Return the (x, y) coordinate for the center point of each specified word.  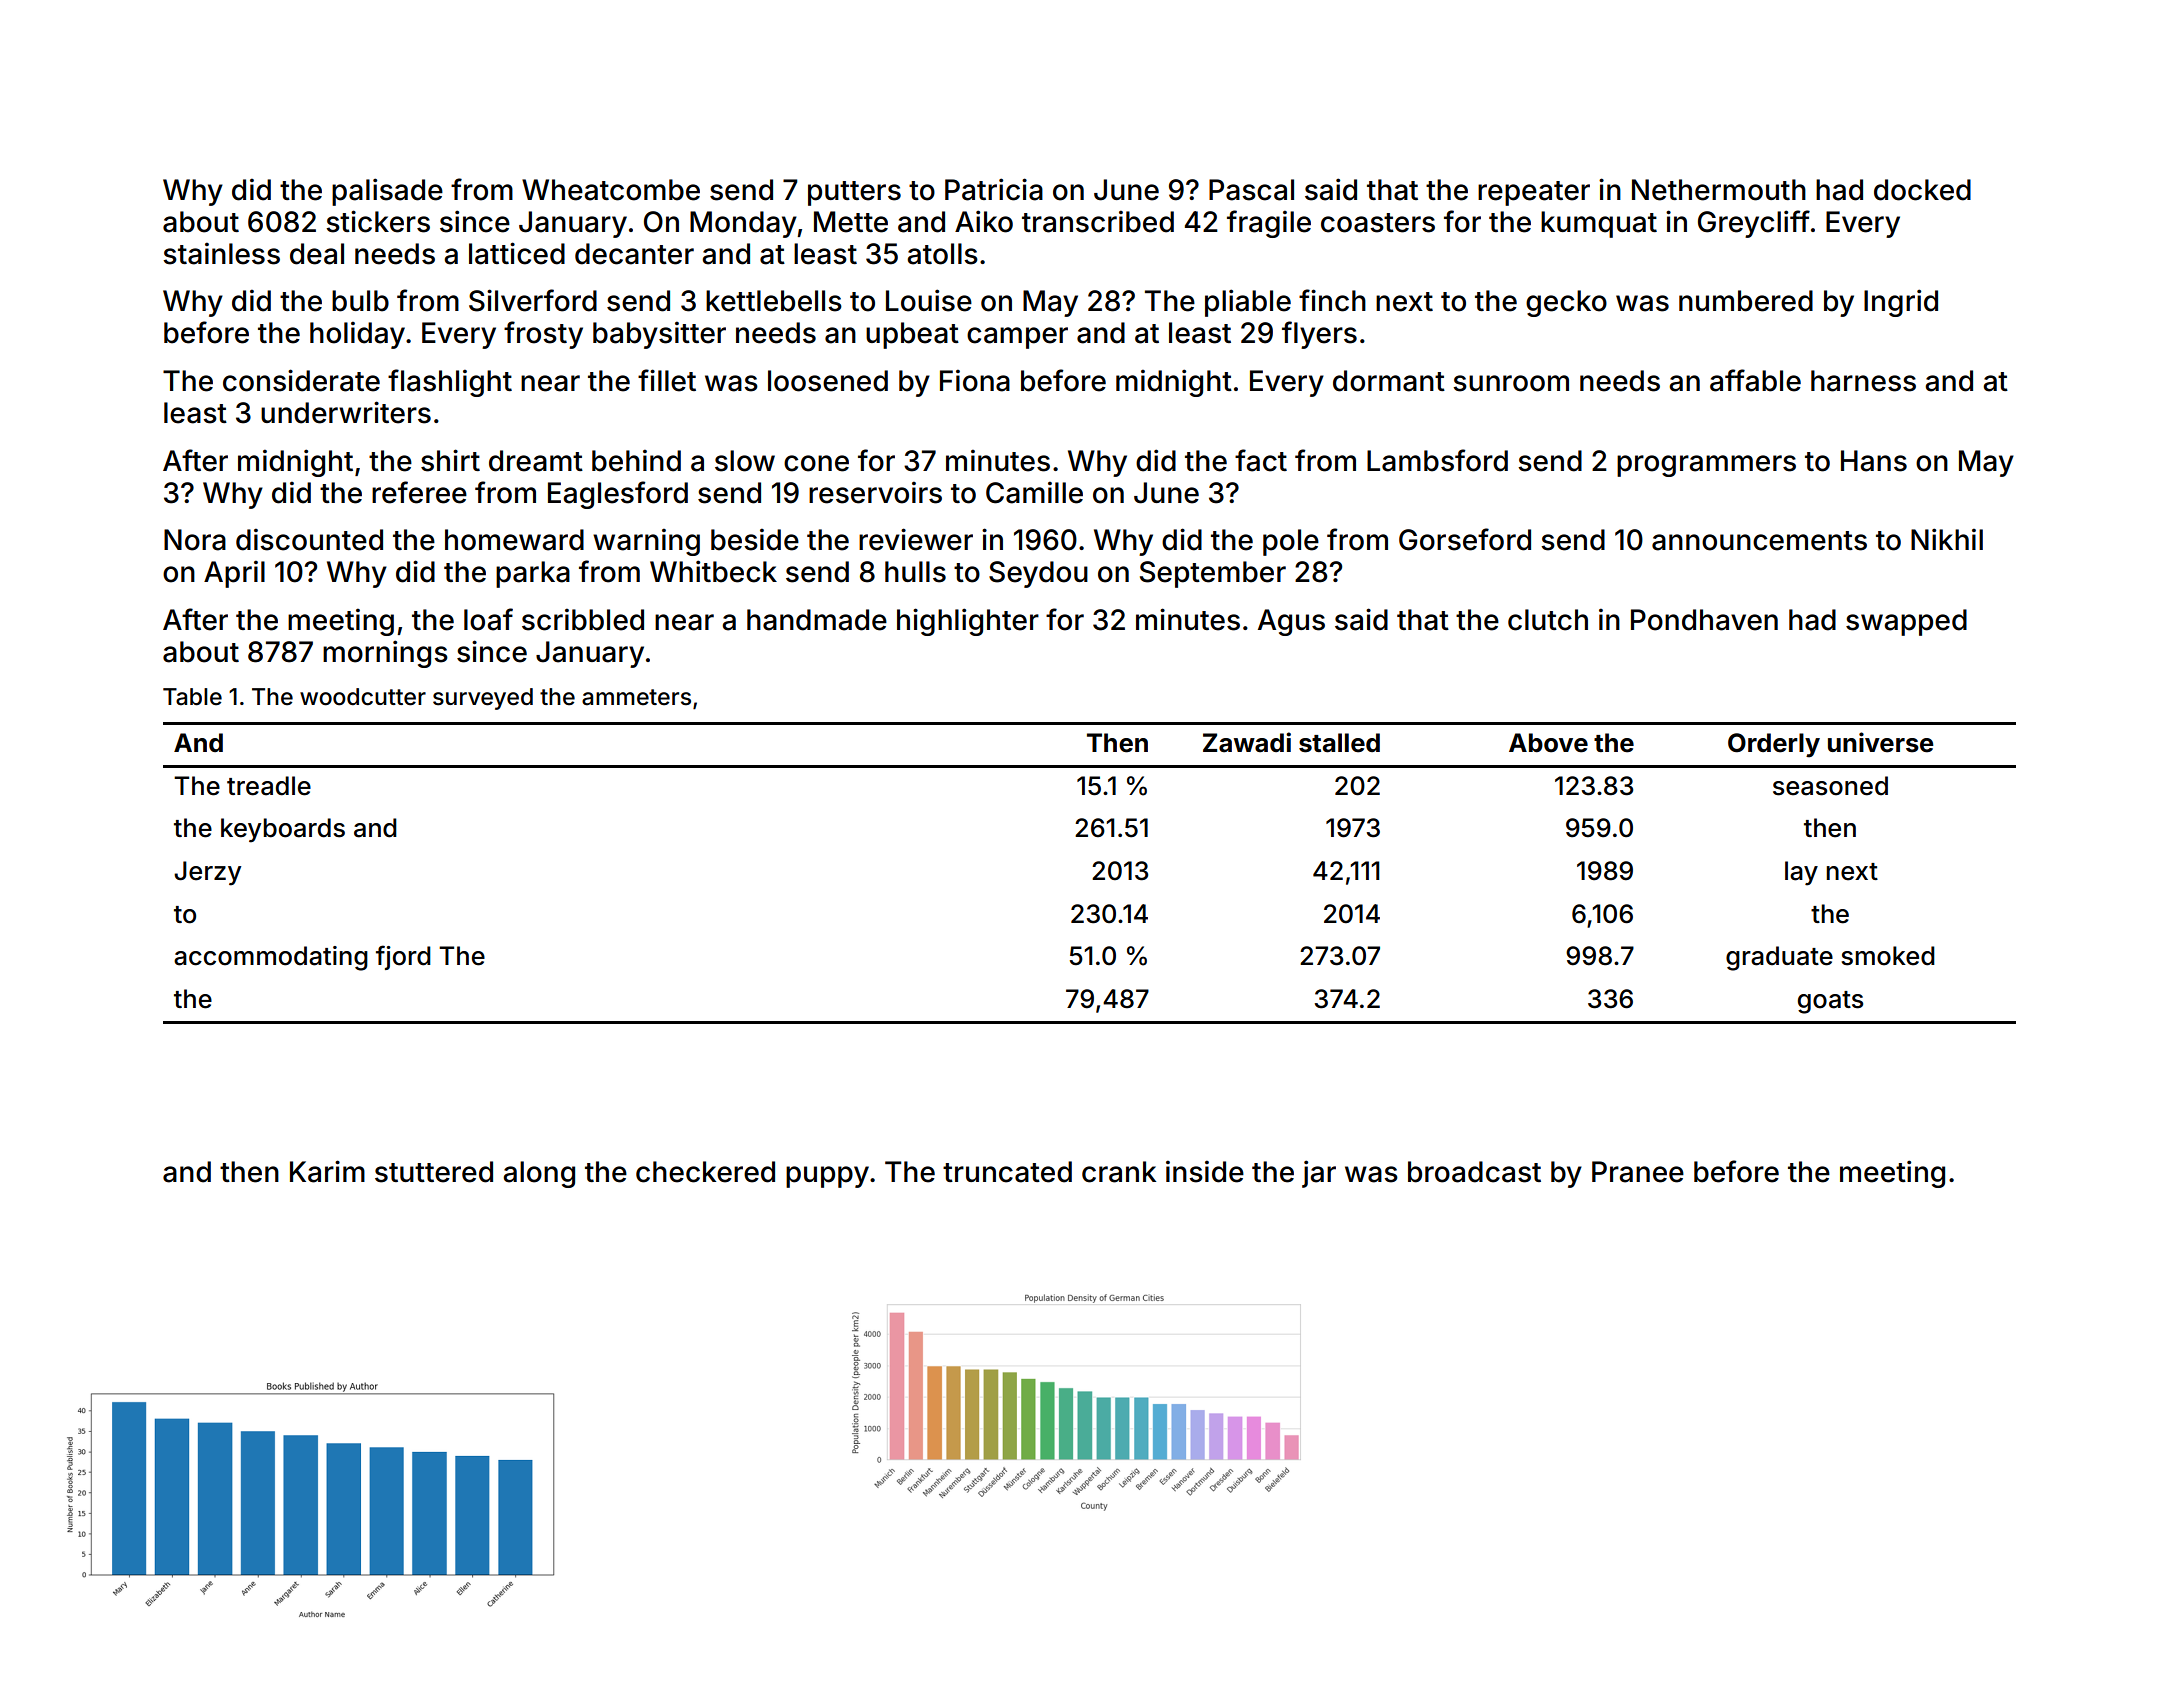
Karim (327, 1171)
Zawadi (1247, 742)
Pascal (1251, 190)
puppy (827, 1177)
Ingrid (1901, 303)
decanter (634, 254)
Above (1548, 743)
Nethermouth (1719, 190)
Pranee (1638, 1172)
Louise (929, 300)
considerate (301, 380)
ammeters (636, 697)
